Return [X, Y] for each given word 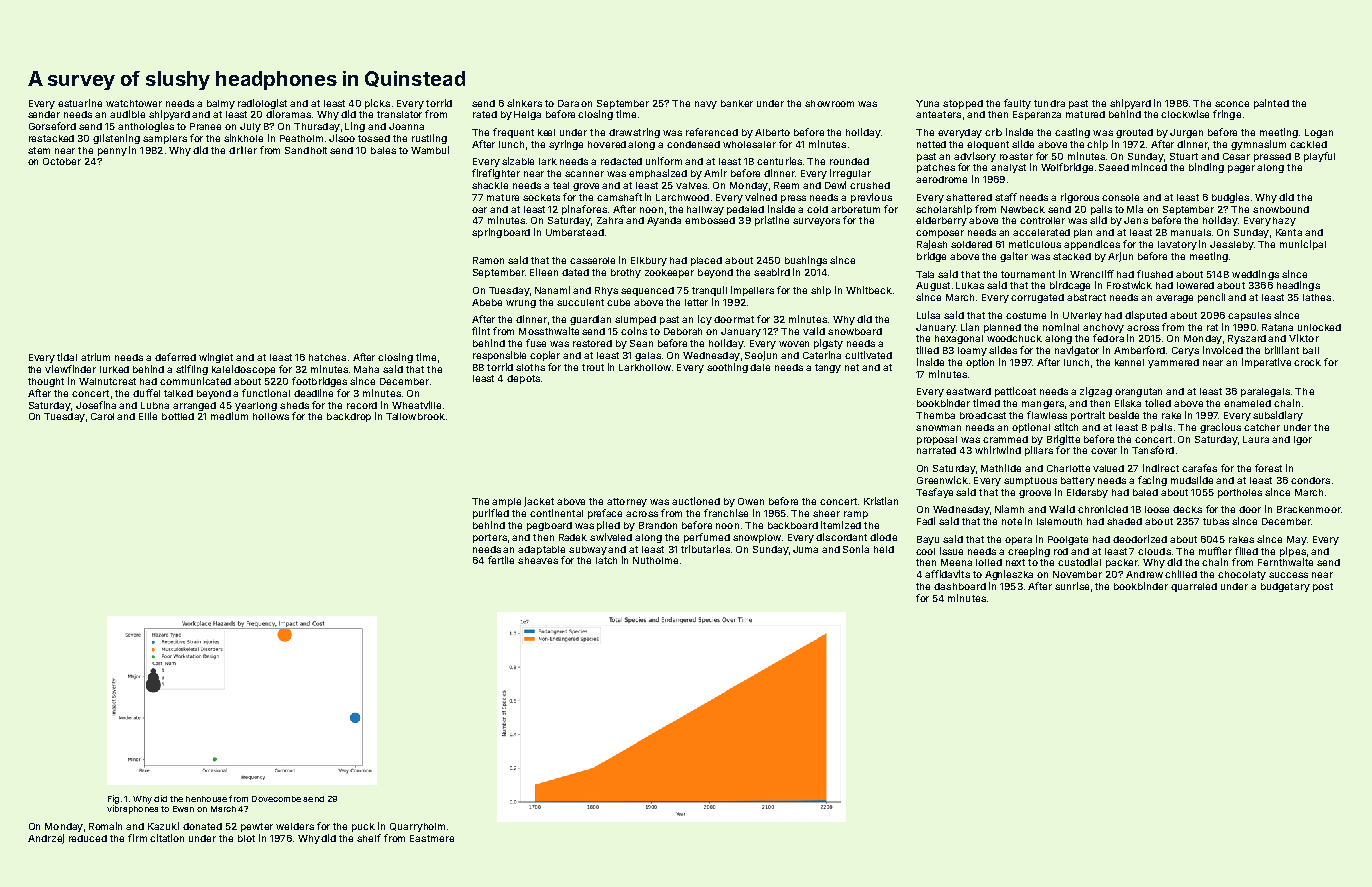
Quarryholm [417, 827]
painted [1271, 104]
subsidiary [1278, 416]
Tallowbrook [415, 416]
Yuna [927, 103]
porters [490, 538]
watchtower [134, 103]
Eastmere [432, 838]
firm [137, 838]
